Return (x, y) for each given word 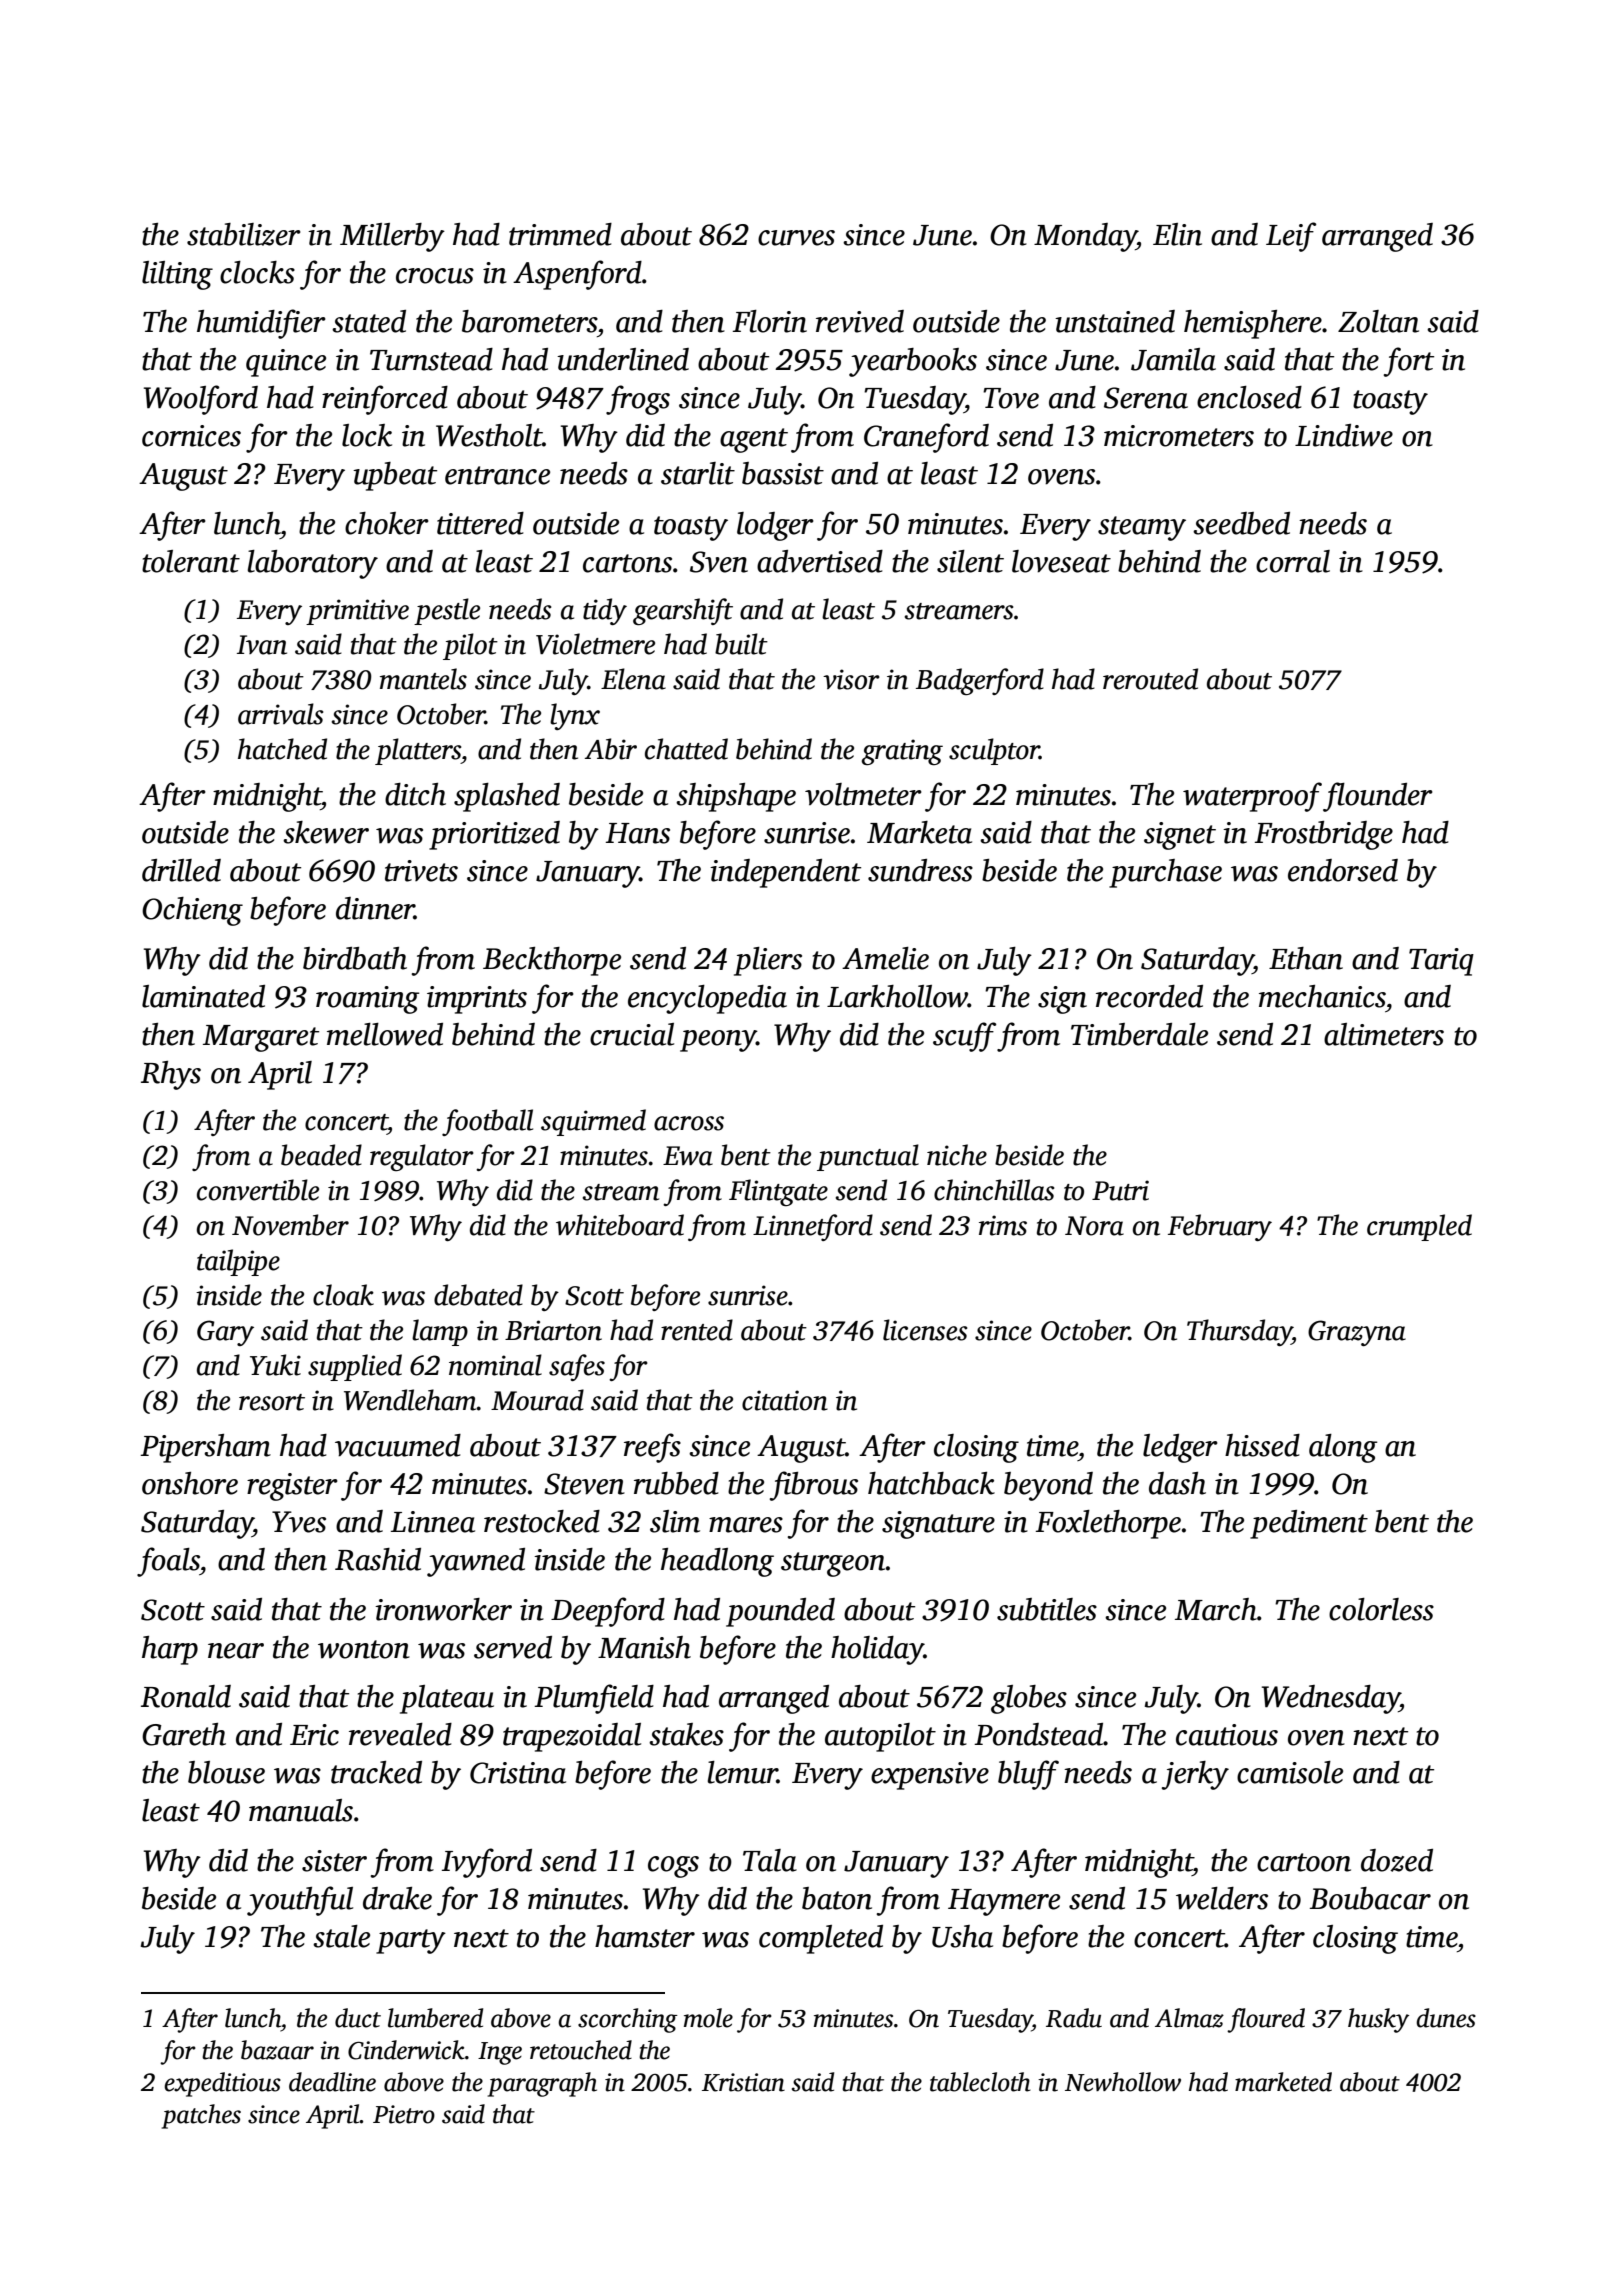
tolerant (191, 561)
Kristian (743, 2082)
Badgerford (980, 681)
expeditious (222, 2084)
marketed (1283, 2082)
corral (1293, 561)
